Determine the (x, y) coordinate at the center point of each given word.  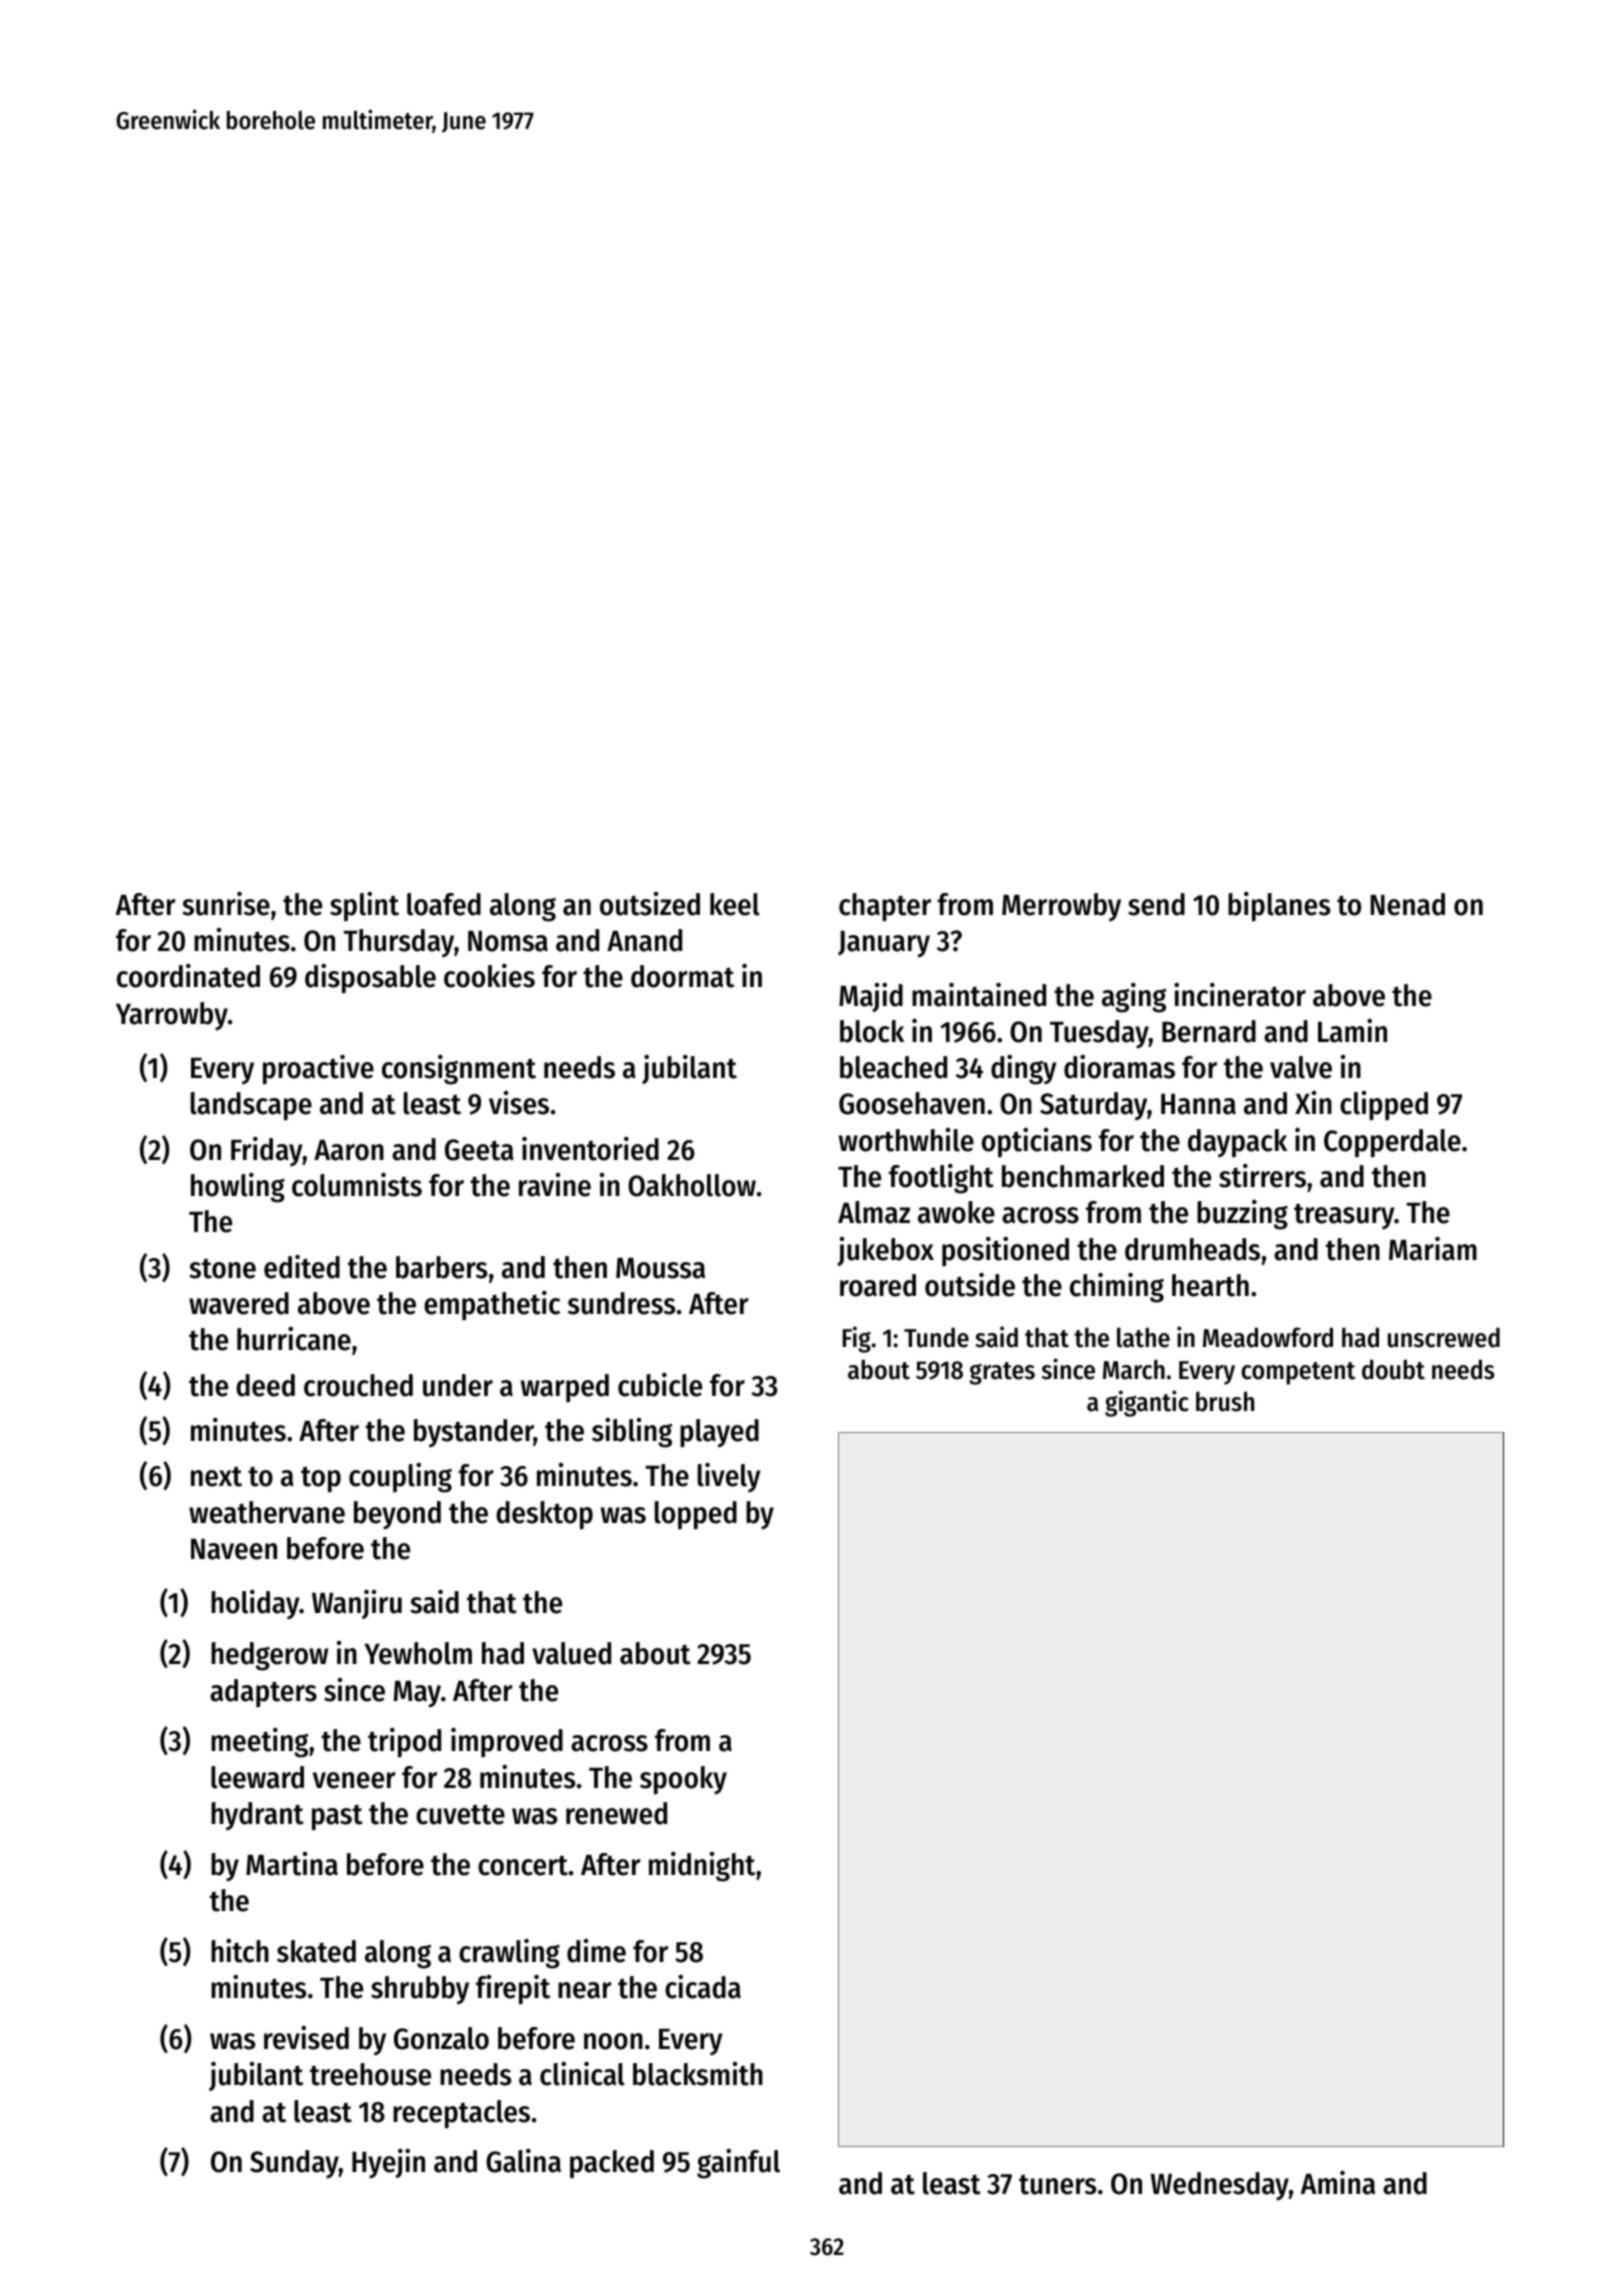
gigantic (1147, 1403)
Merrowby (1061, 907)
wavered (239, 1303)
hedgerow (269, 1656)
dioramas (1119, 1067)
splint (364, 907)
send (1156, 904)
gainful (738, 2164)
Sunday (294, 2164)
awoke (956, 1212)
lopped (696, 1515)
